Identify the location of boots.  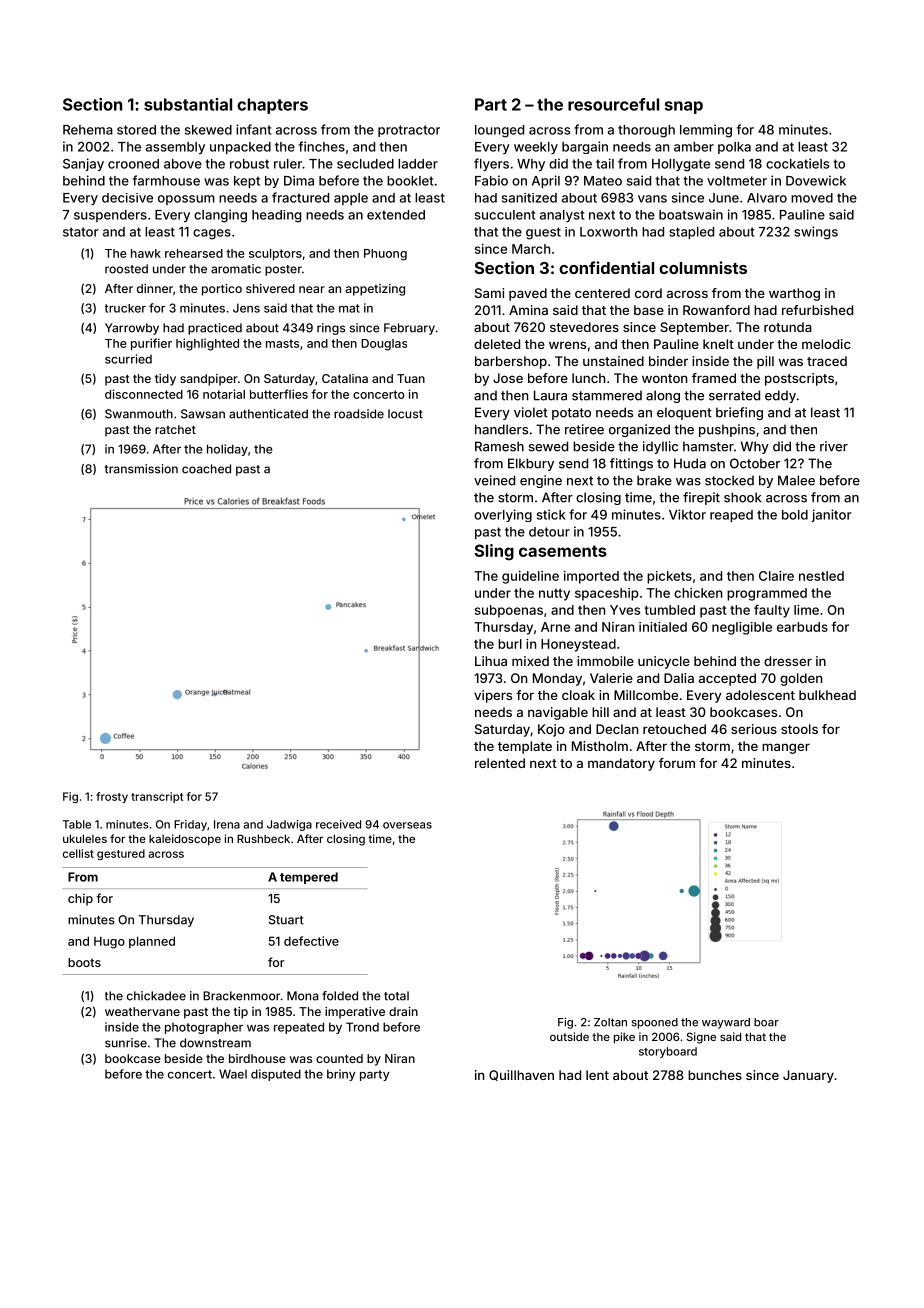
(84, 962).
